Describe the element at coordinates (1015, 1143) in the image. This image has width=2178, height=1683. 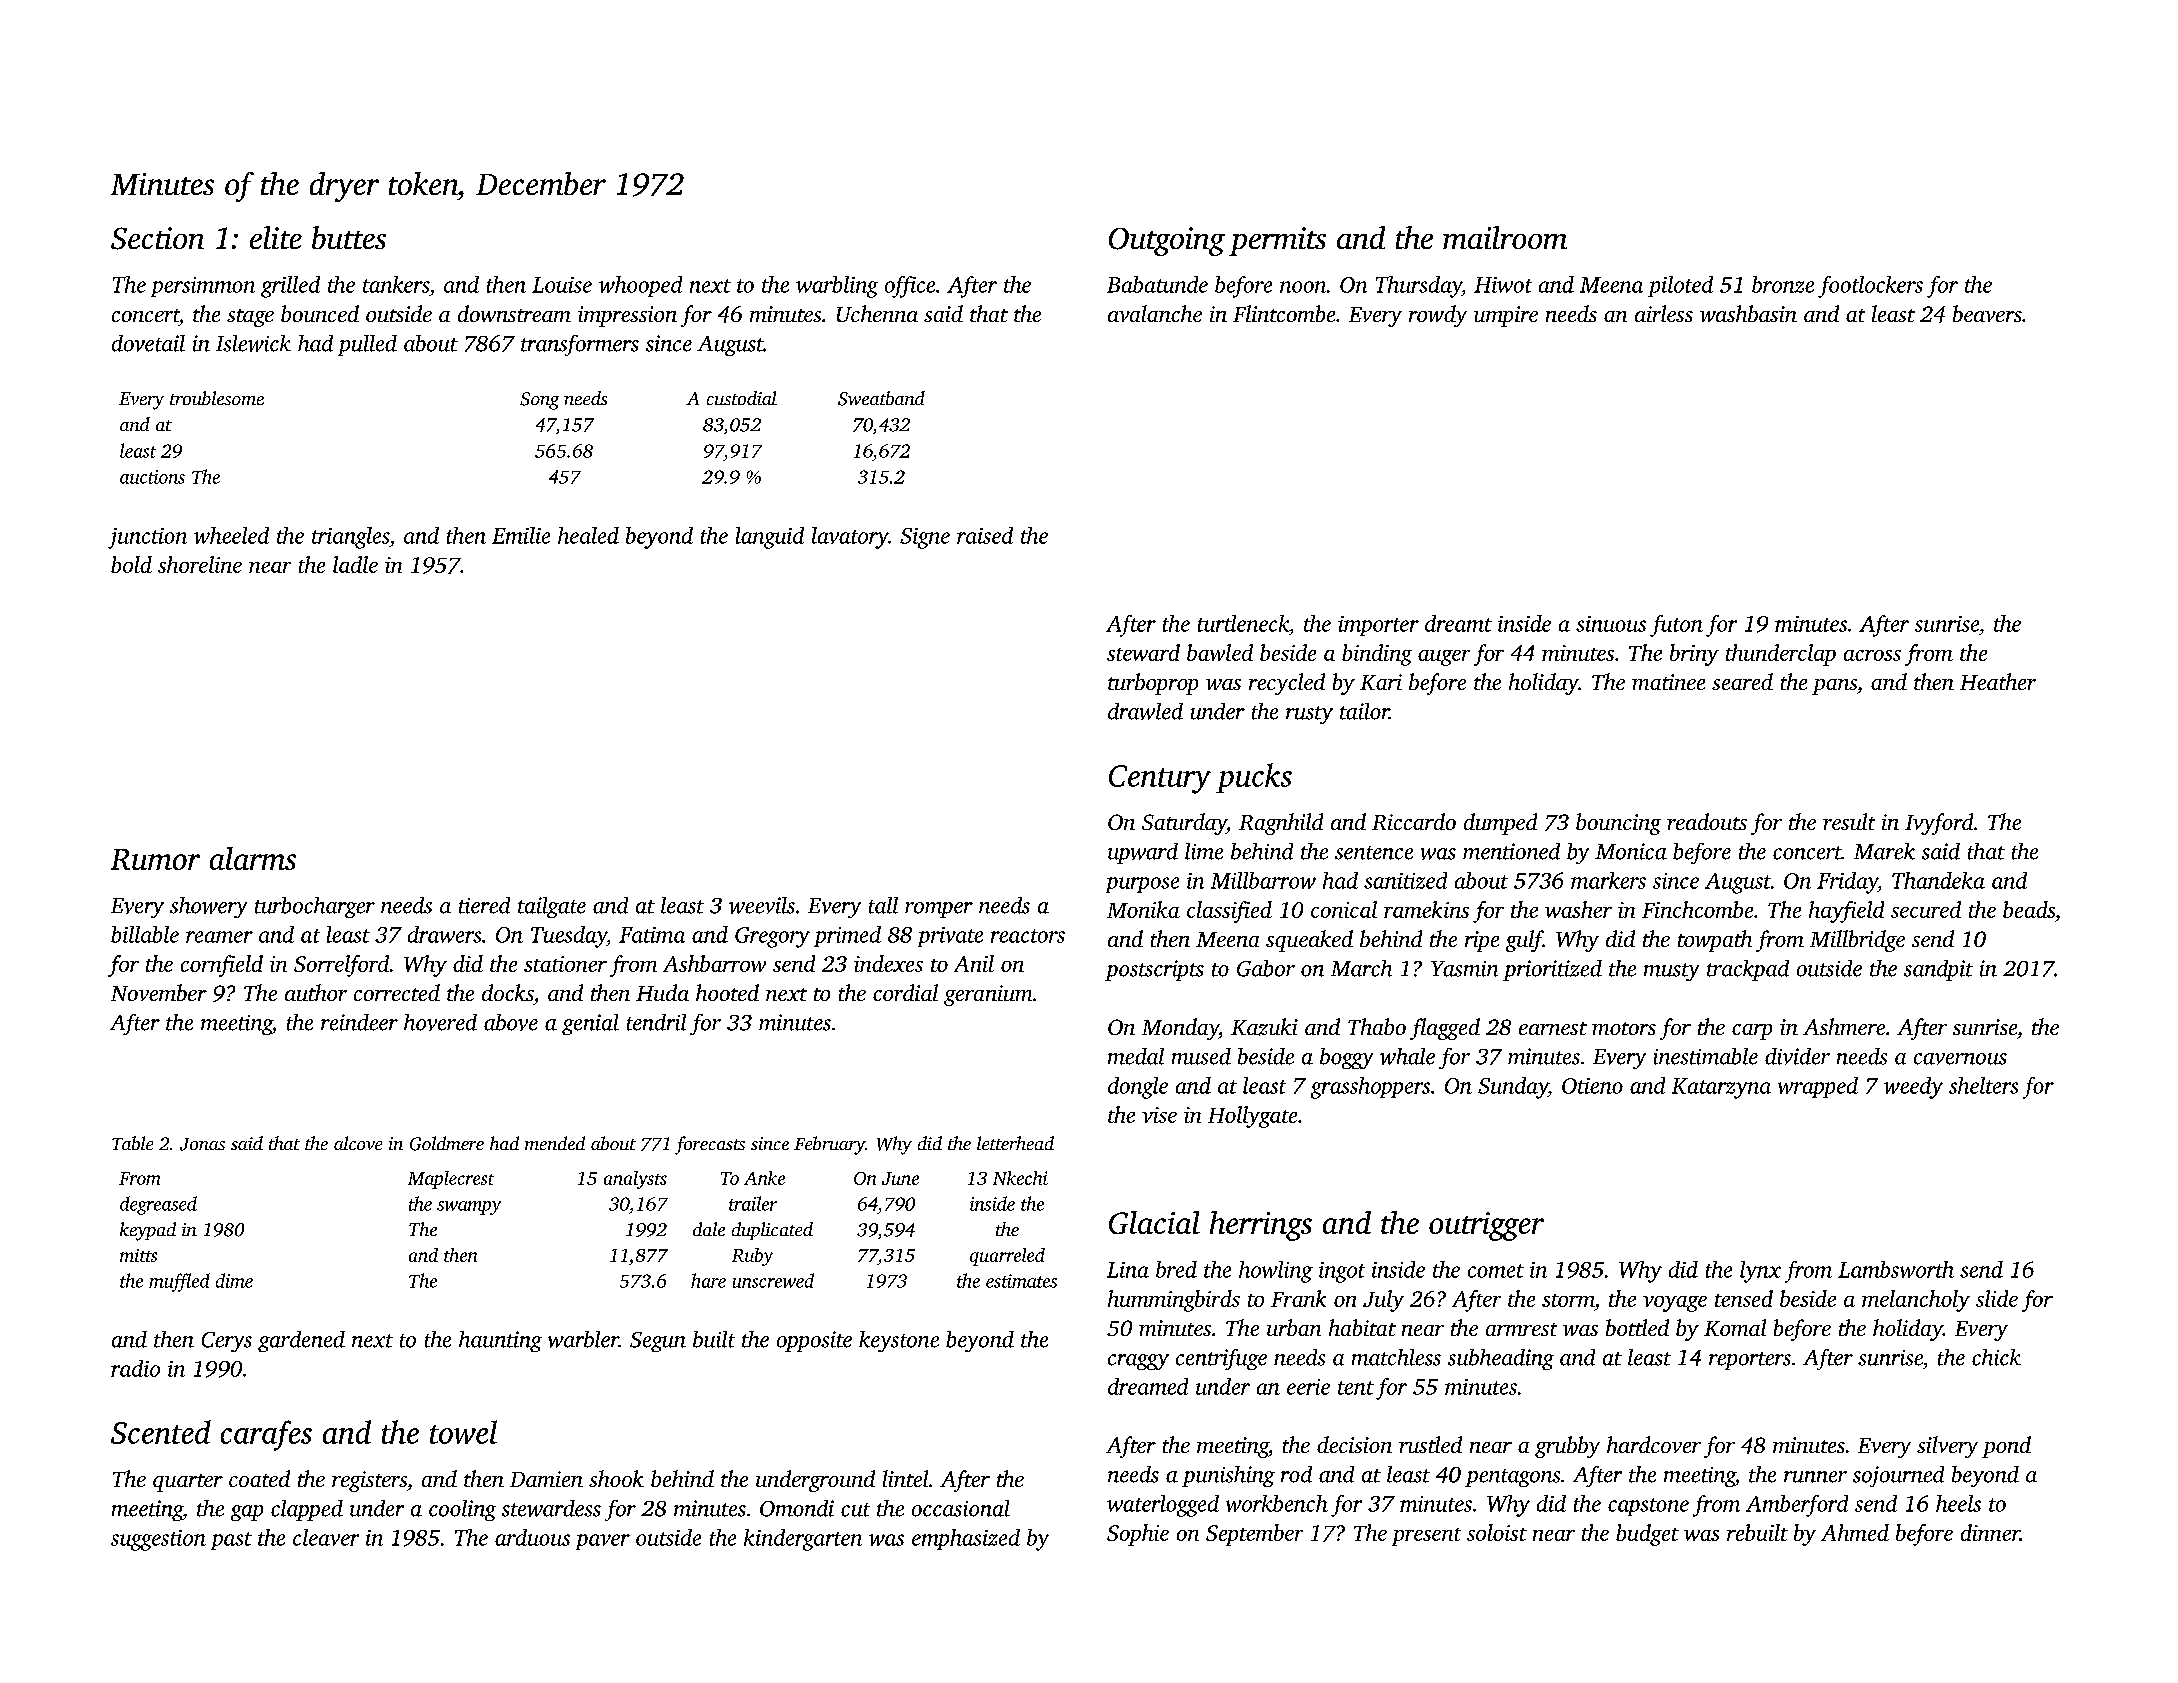
I see `letterhead` at that location.
